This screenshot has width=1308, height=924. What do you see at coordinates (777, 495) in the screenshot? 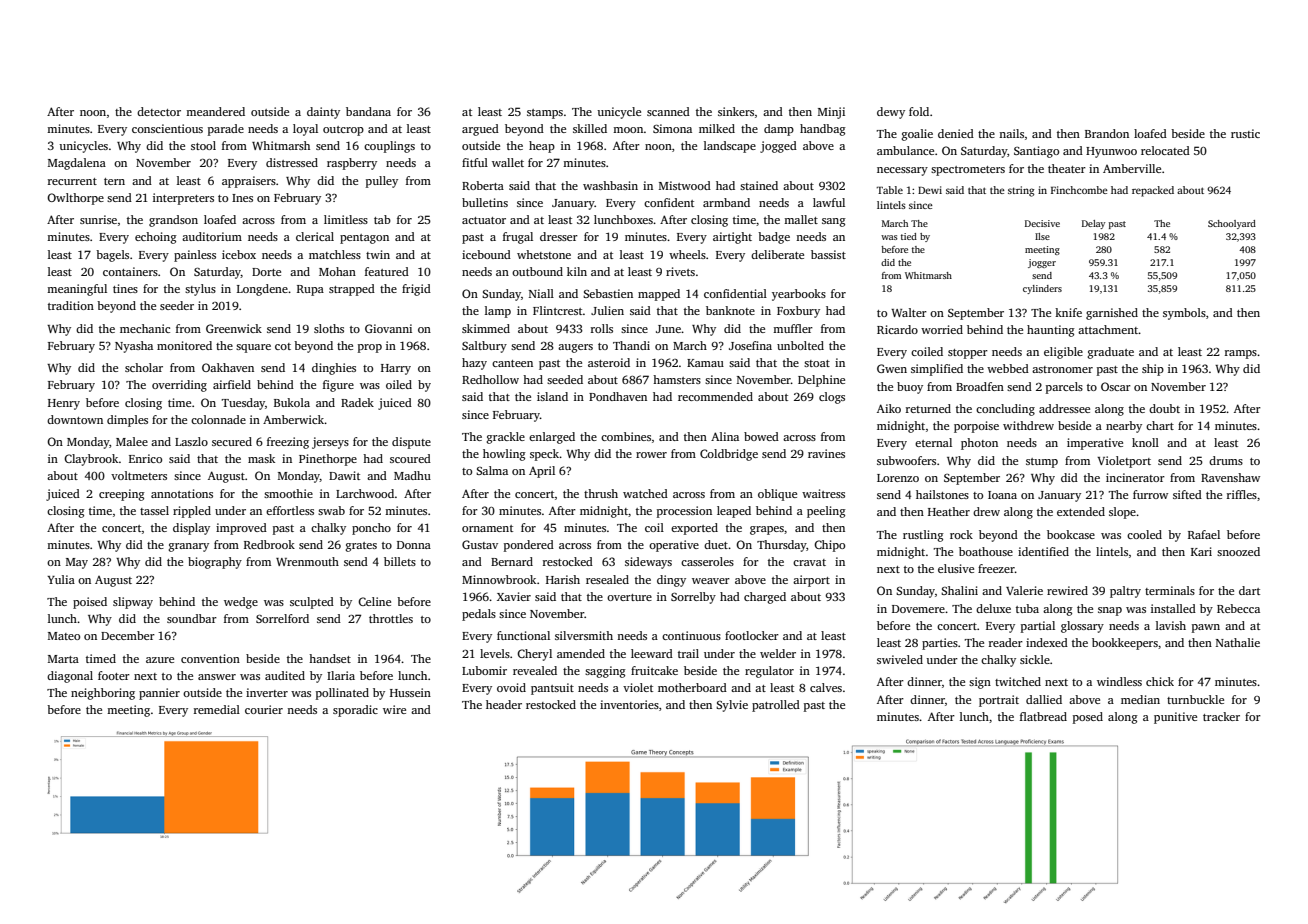
I see `oblique` at bounding box center [777, 495].
